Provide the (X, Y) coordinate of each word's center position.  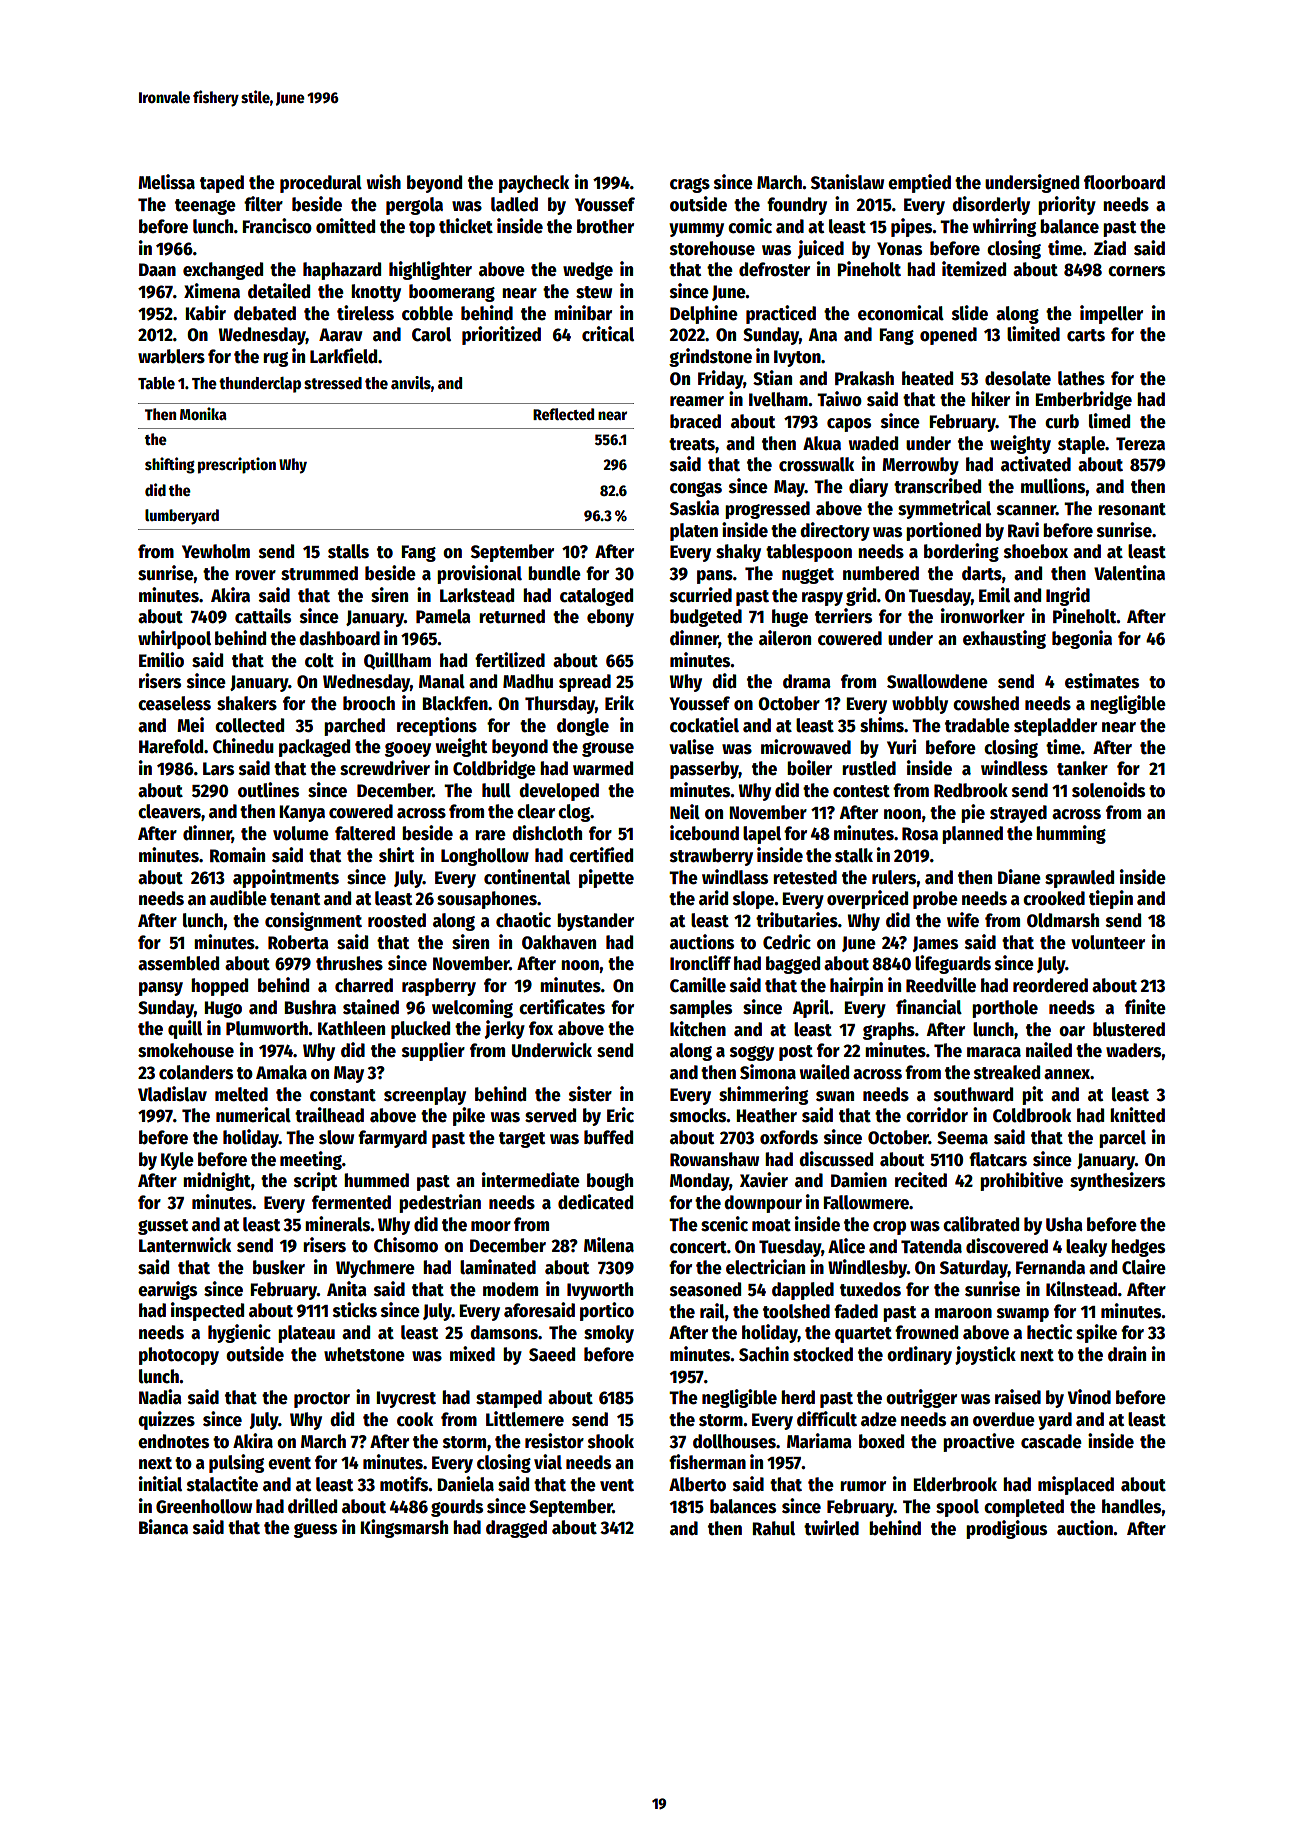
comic (750, 226)
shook (611, 1441)
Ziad (1110, 248)
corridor (937, 1115)
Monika (203, 413)
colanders (196, 1072)
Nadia (160, 1397)
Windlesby (867, 1268)
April (811, 1008)
